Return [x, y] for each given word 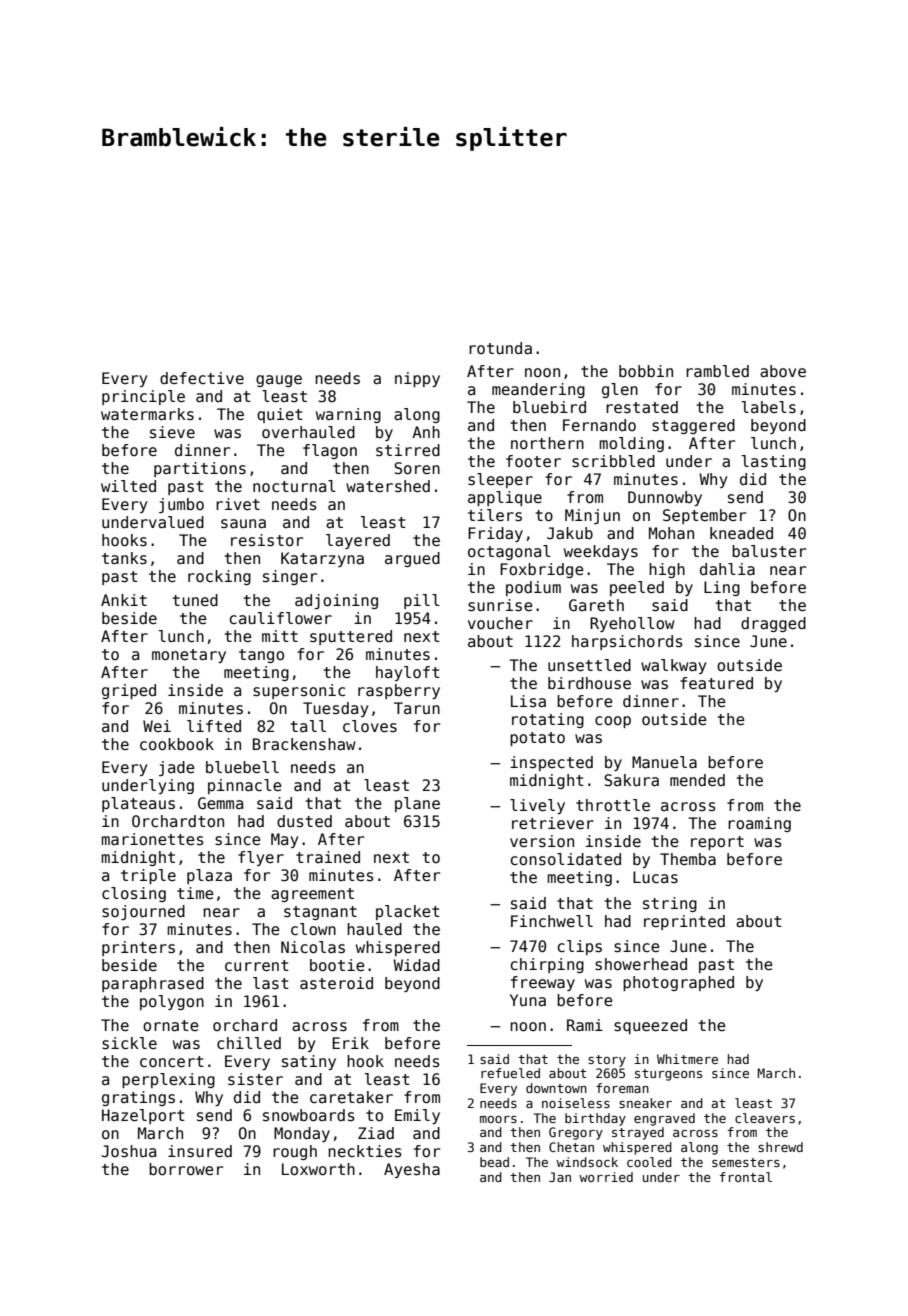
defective [202, 378]
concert [172, 1061]
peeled [637, 588]
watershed [388, 486]
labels [769, 407]
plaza [209, 876]
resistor [267, 540]
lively [537, 806]
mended [697, 780]
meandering [538, 390]
